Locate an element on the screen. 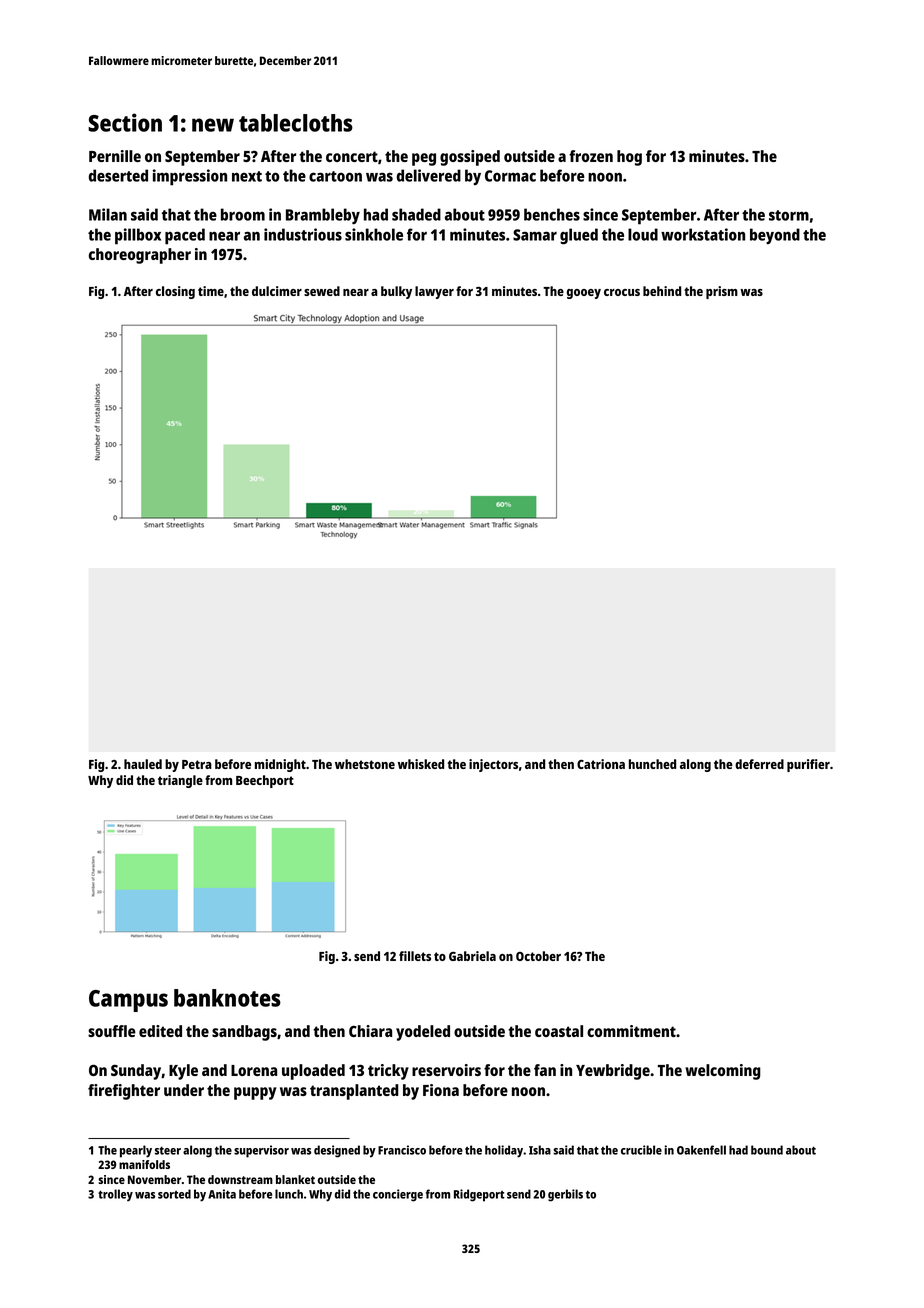 This screenshot has height=1308, width=924. Beechport is located at coordinates (265, 781).
